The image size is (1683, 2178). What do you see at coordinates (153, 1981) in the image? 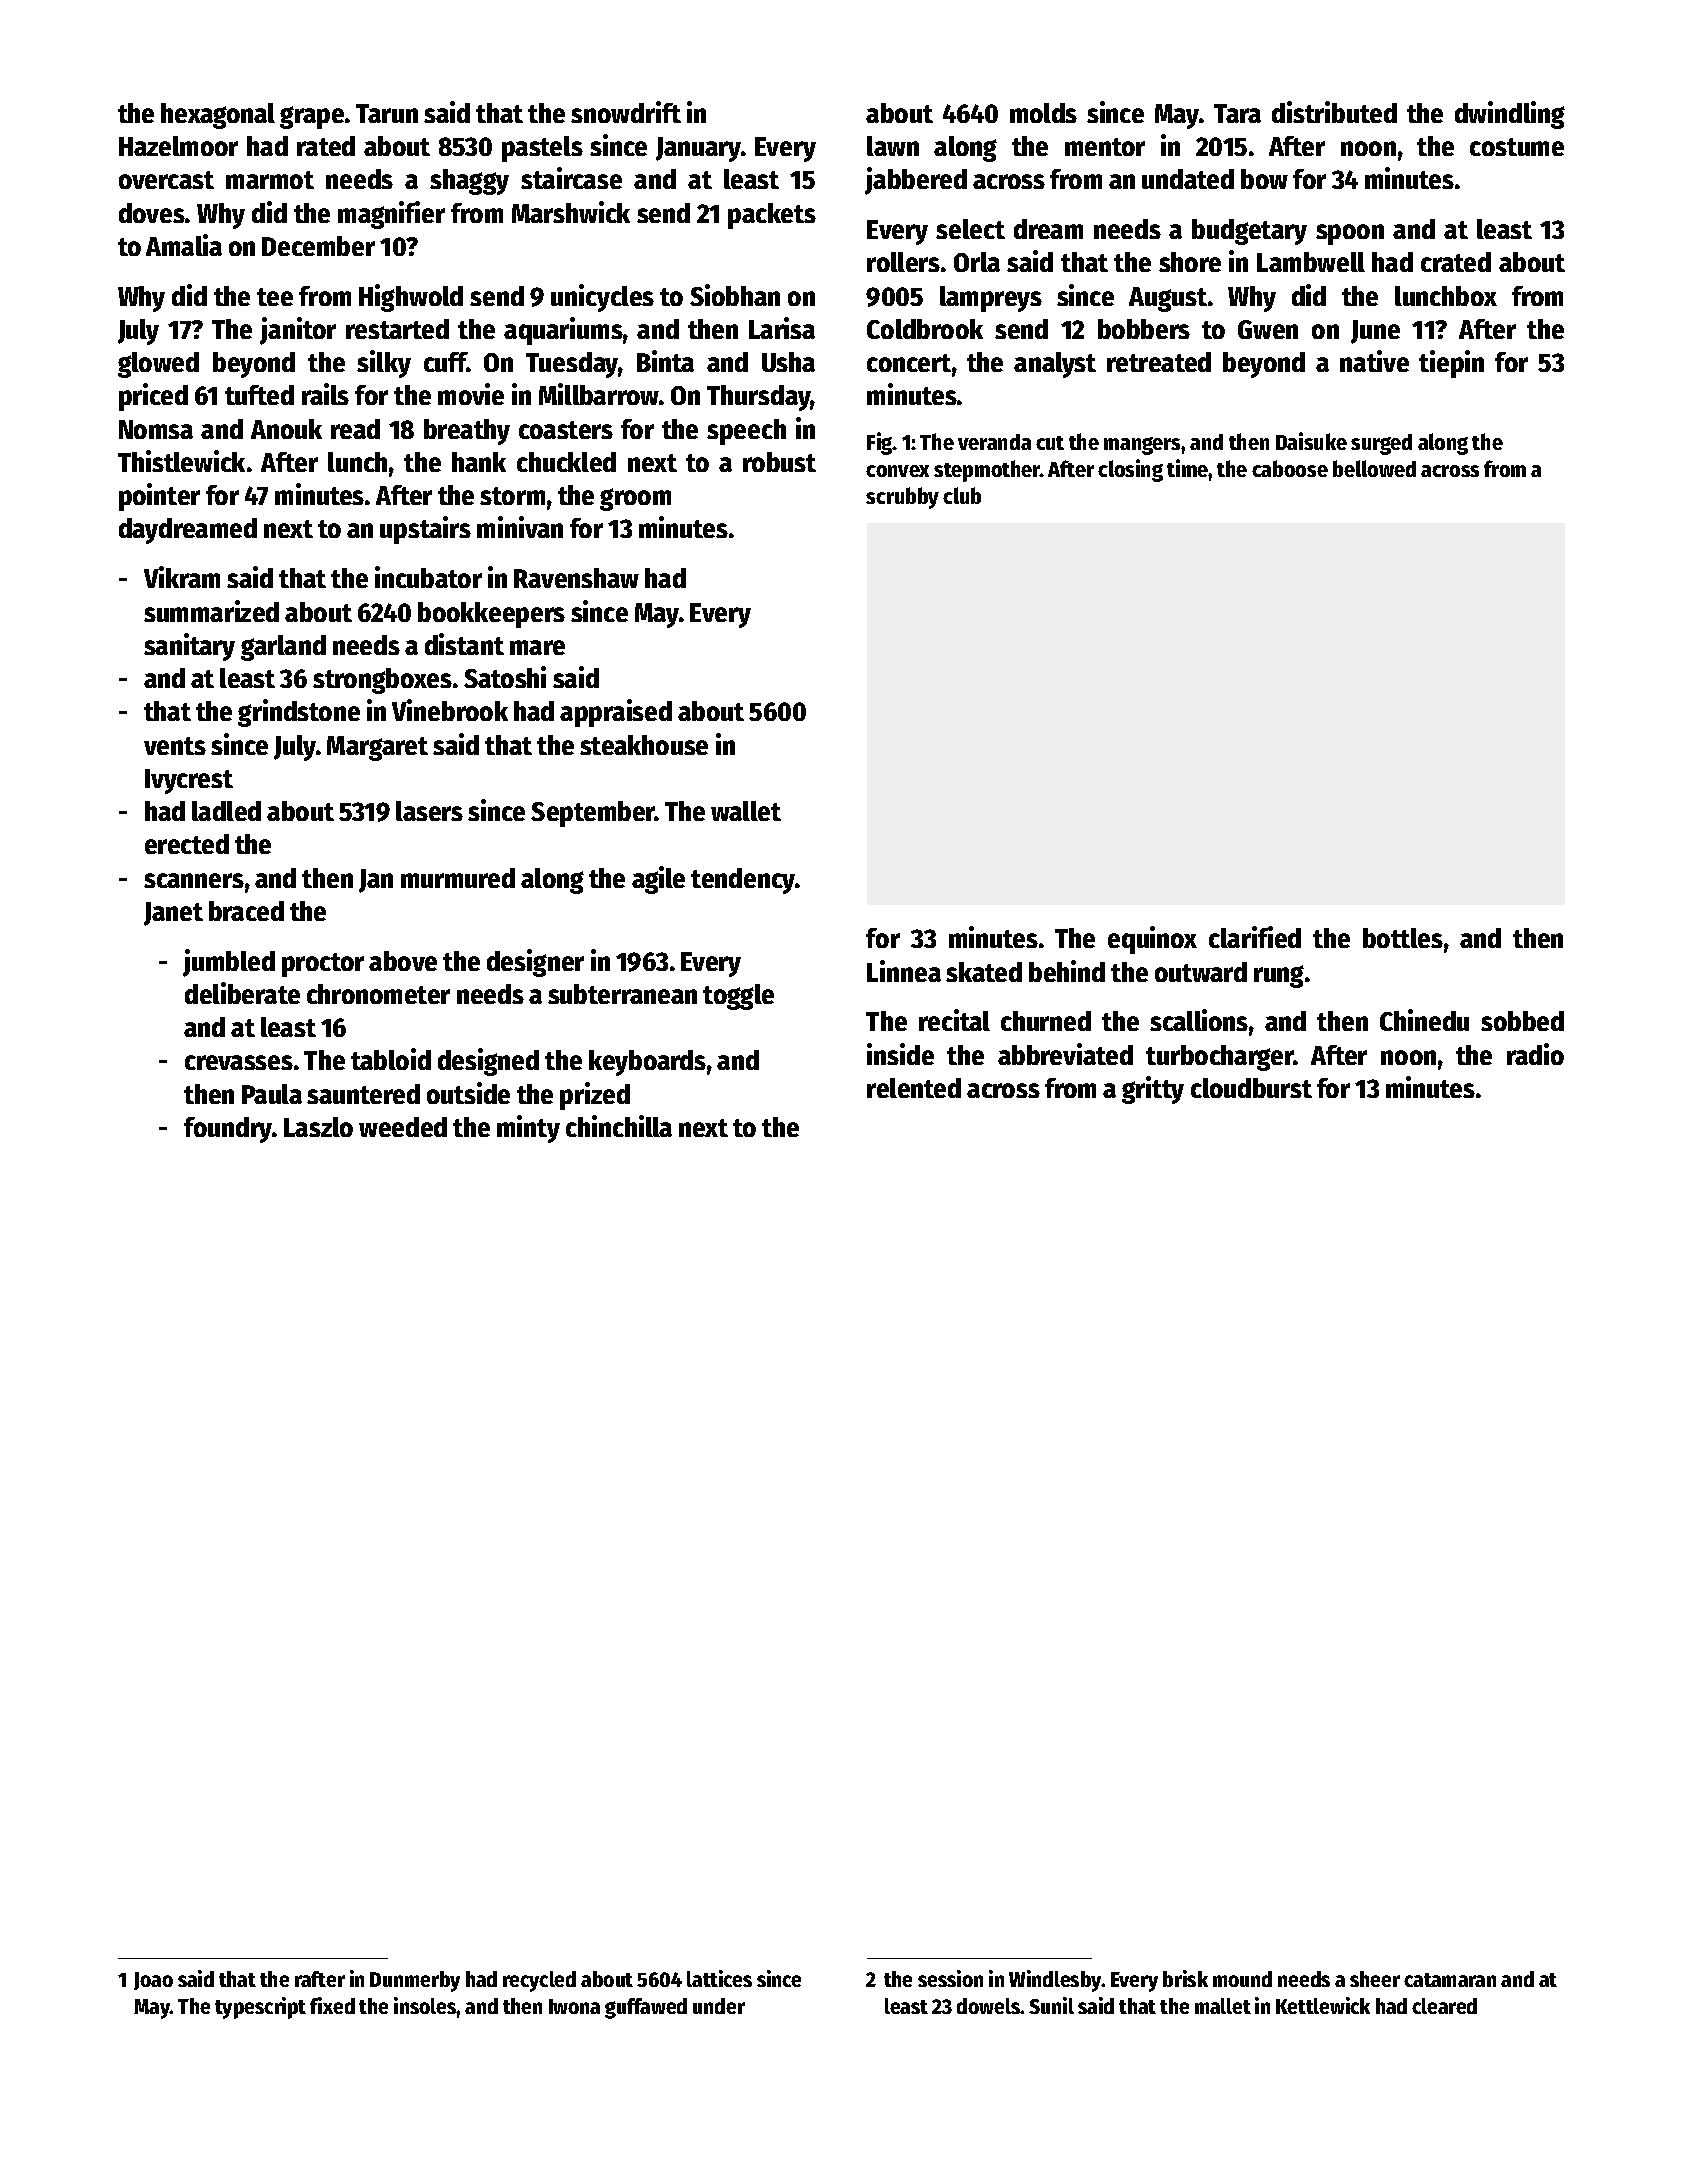
I see `Joao` at bounding box center [153, 1981].
